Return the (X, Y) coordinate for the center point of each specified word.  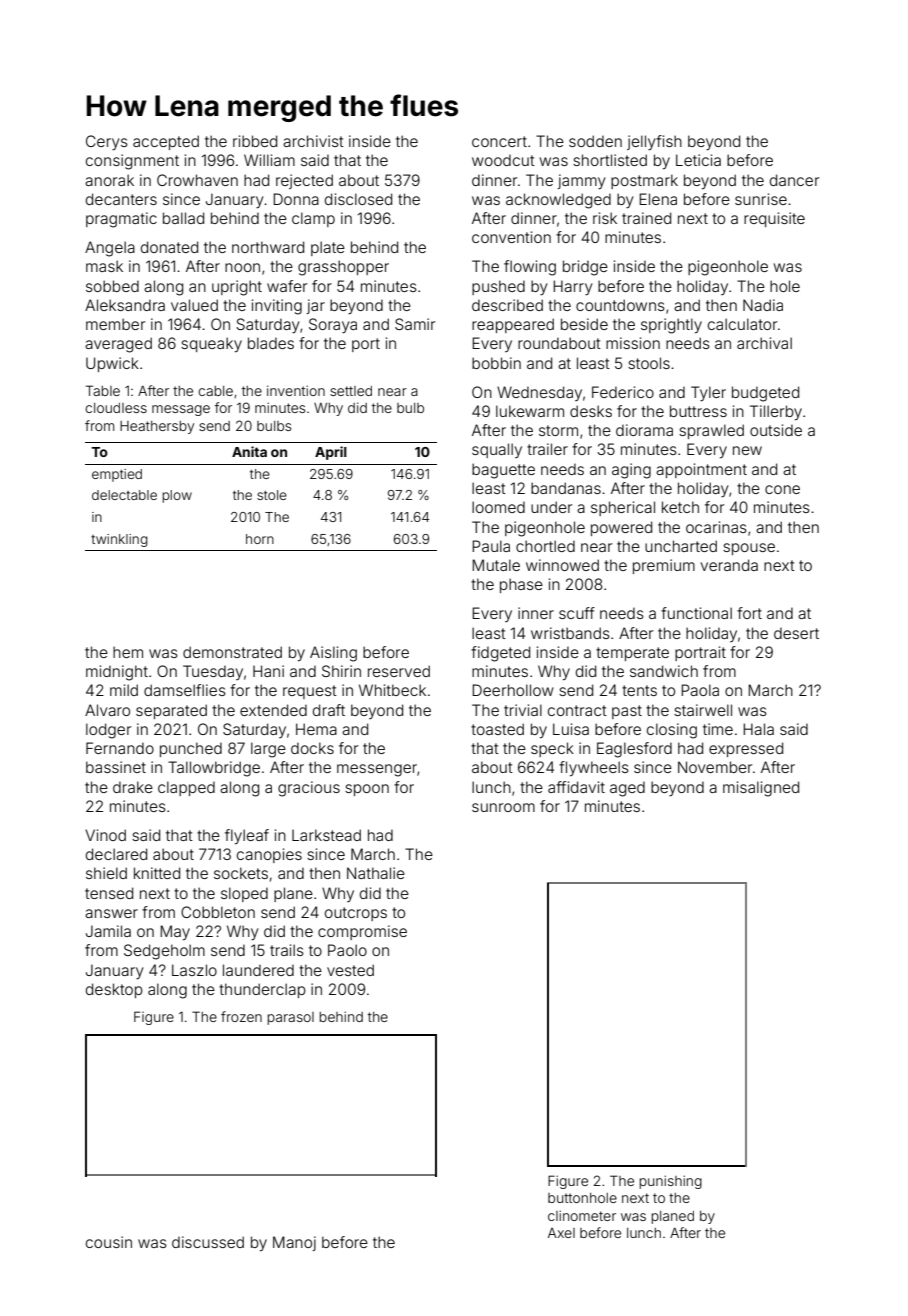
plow (177, 496)
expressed (746, 749)
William (269, 160)
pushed (498, 287)
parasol (290, 1018)
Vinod (105, 835)
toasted (497, 729)
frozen (241, 1016)
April (331, 453)
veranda (729, 565)
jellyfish (654, 143)
